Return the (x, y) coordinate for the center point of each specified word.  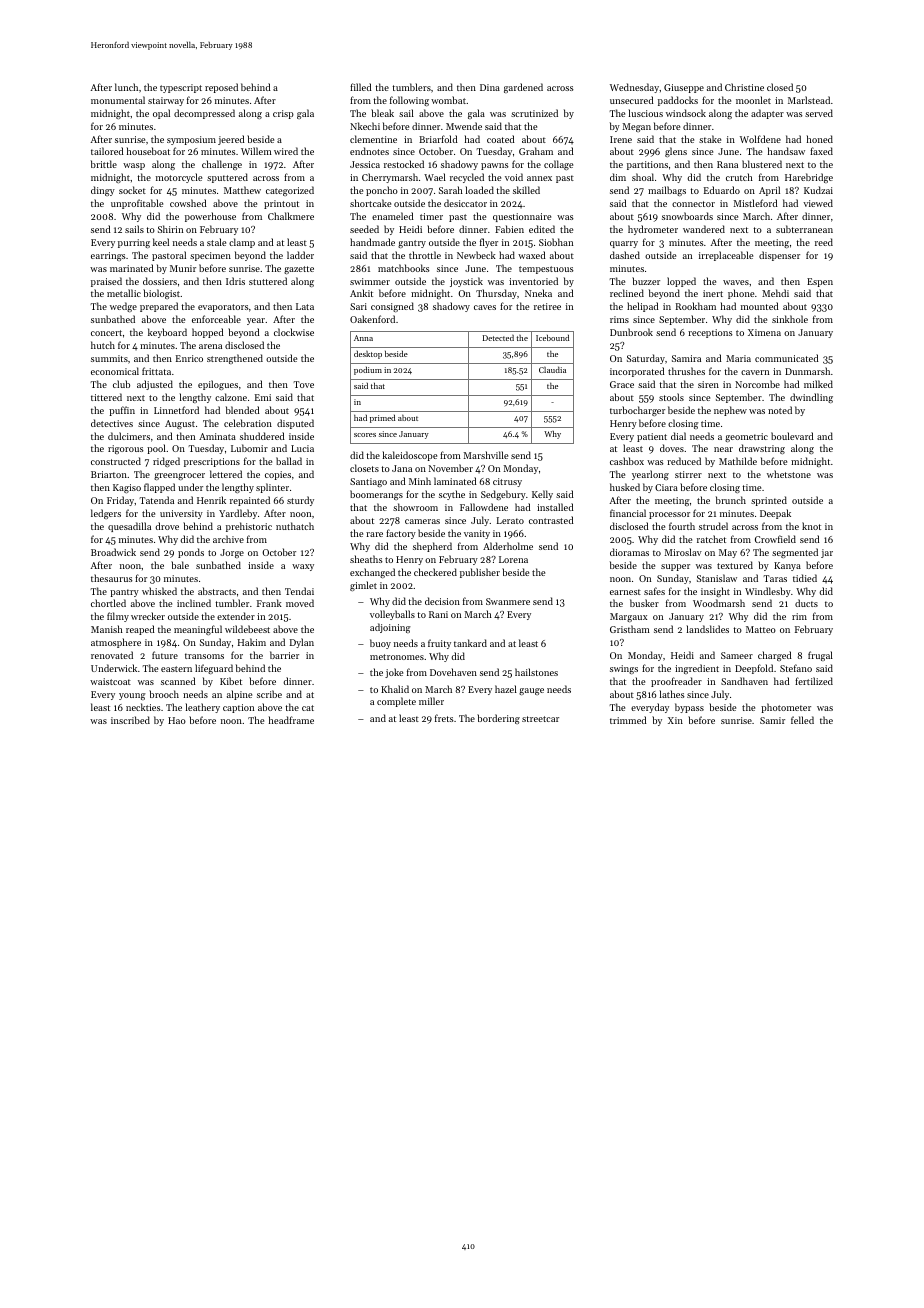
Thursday (496, 294)
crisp (283, 114)
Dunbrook (631, 332)
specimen (210, 256)
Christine (744, 87)
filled (361, 87)
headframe (291, 720)
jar (827, 553)
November (451, 468)
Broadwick (113, 552)
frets (444, 718)
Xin (675, 720)
